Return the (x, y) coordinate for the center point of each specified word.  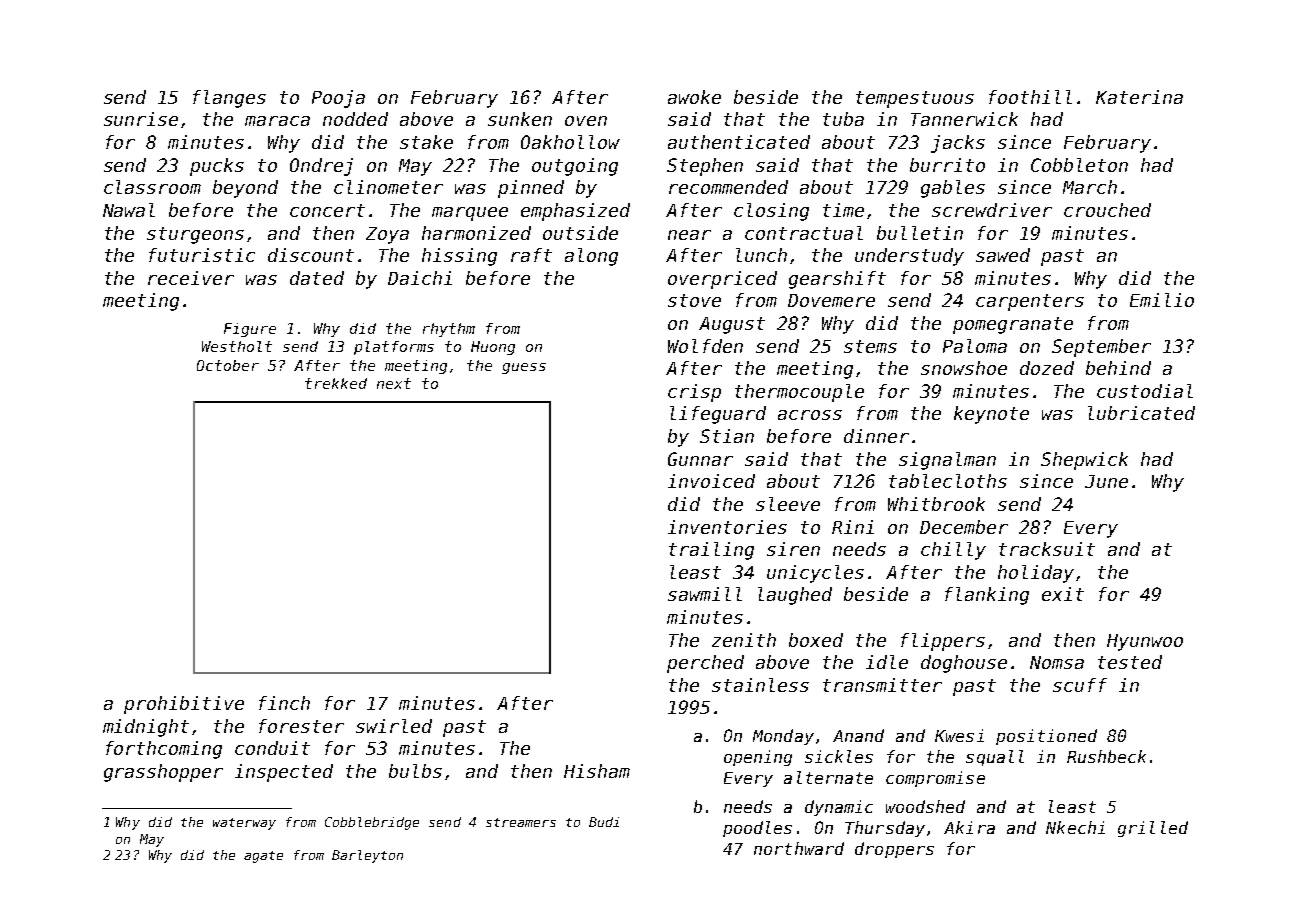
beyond (245, 189)
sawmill (705, 594)
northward (799, 848)
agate (263, 857)
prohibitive (184, 705)
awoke (694, 97)
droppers (894, 850)
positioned (1046, 737)
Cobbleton (1079, 165)
